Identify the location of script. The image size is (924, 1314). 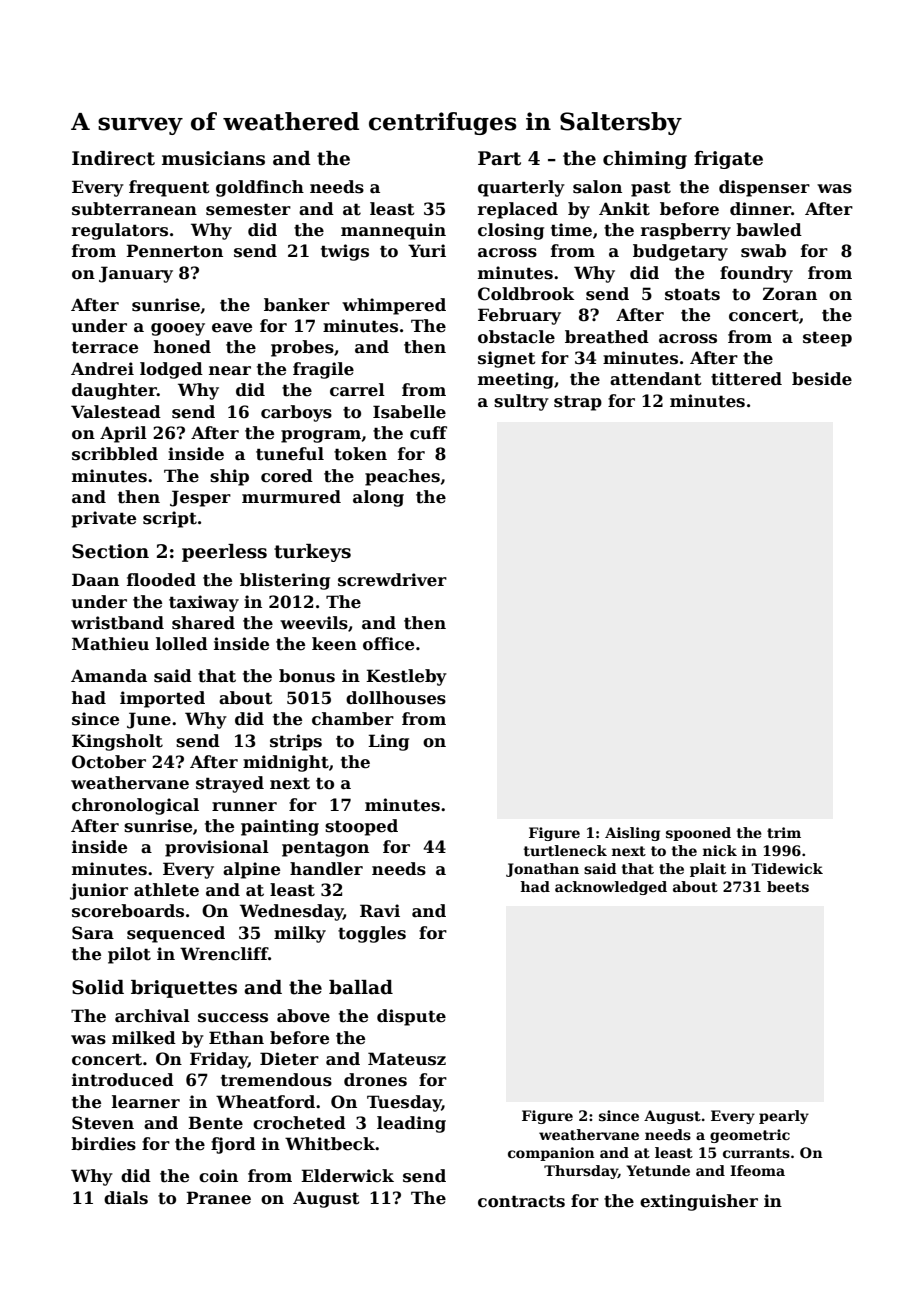
(170, 519).
